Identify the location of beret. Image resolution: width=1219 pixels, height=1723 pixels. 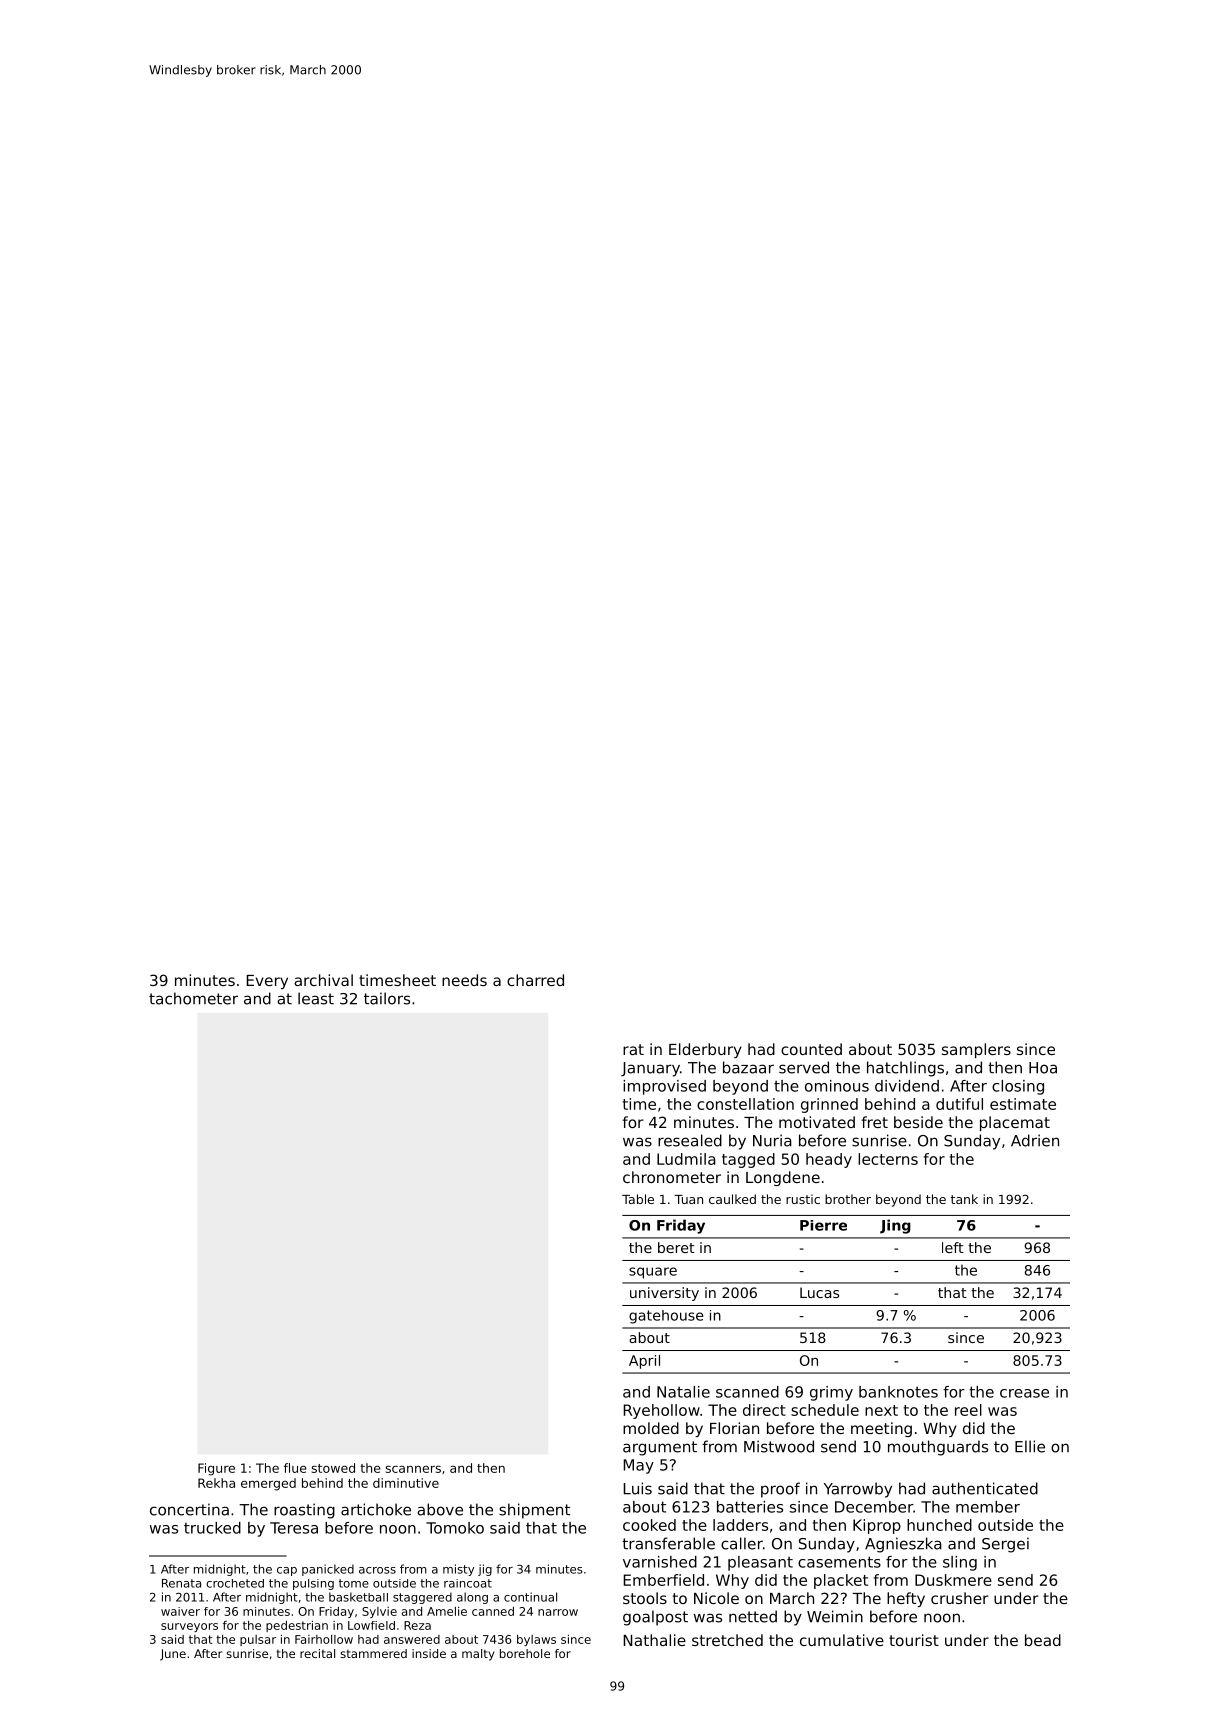
(676, 1247).
